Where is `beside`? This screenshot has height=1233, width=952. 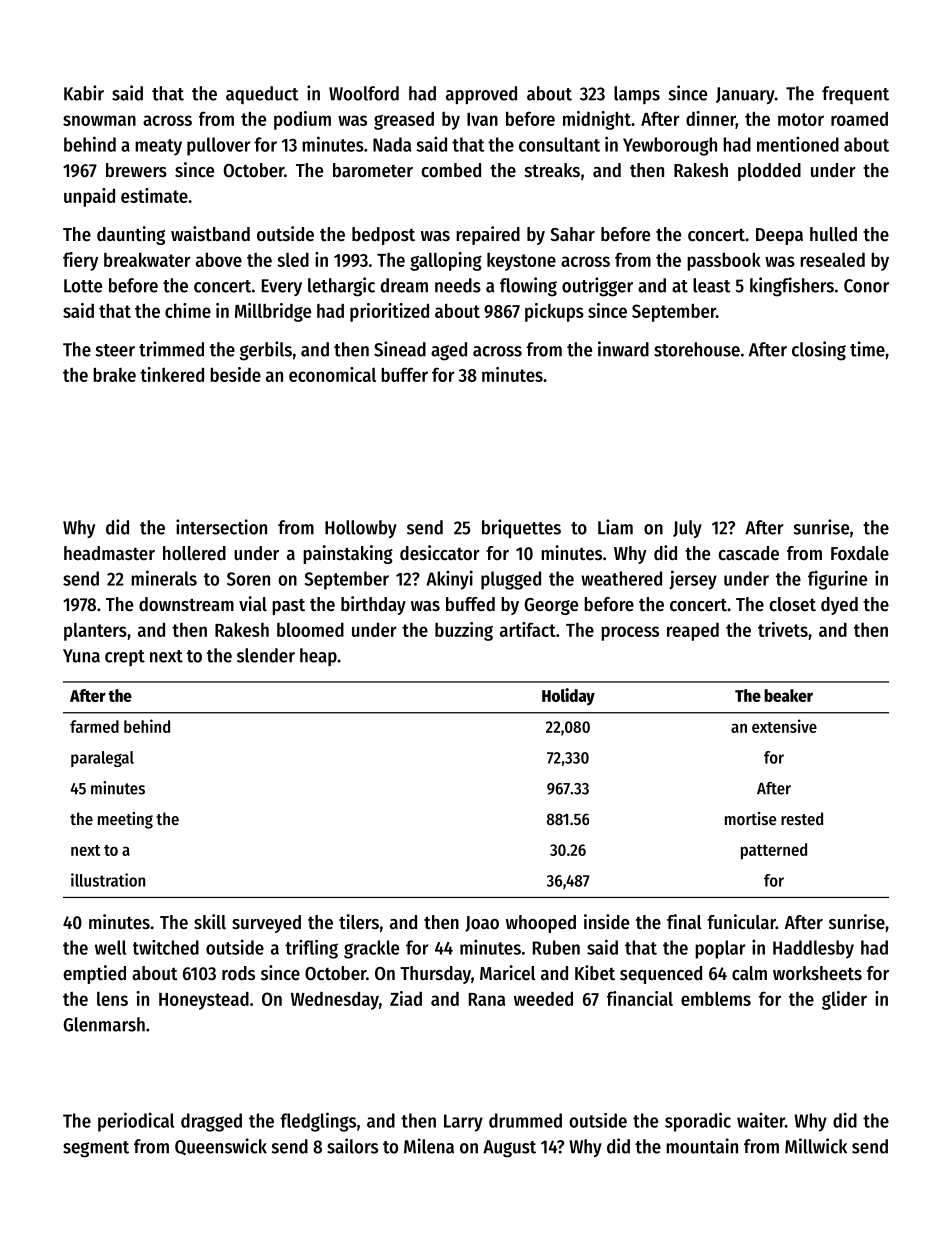
beside is located at coordinates (235, 374).
